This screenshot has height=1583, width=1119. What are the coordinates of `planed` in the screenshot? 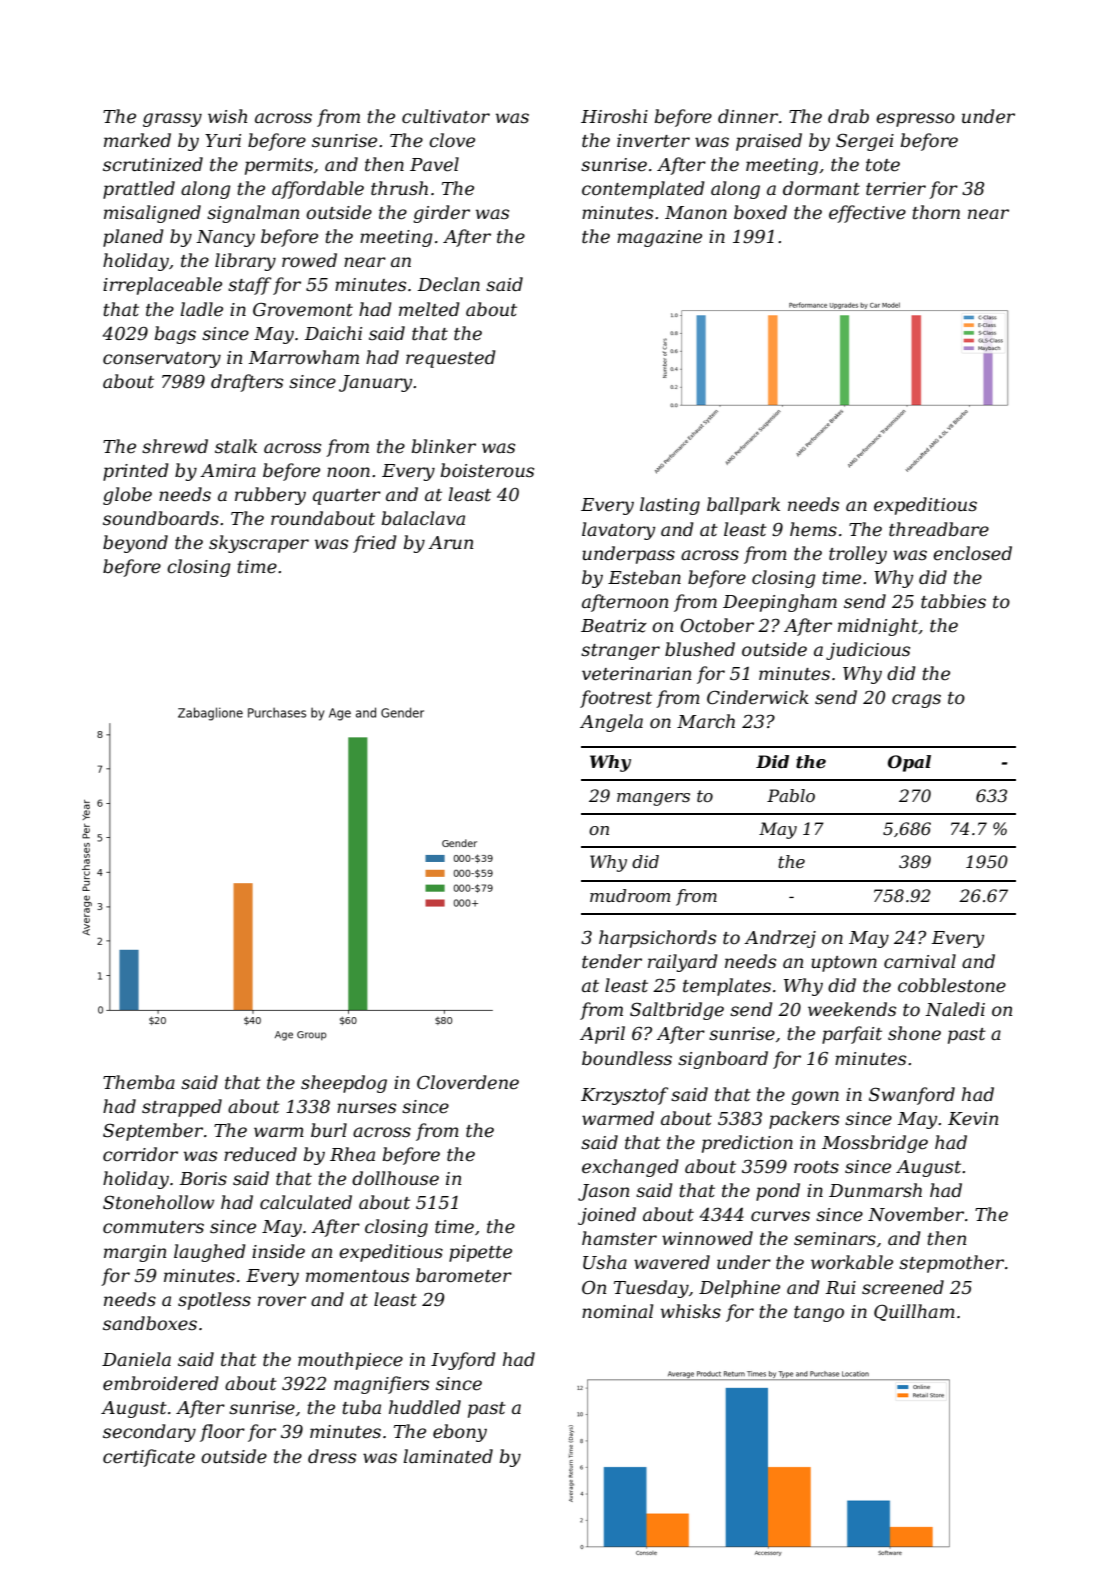 It's located at (133, 238).
